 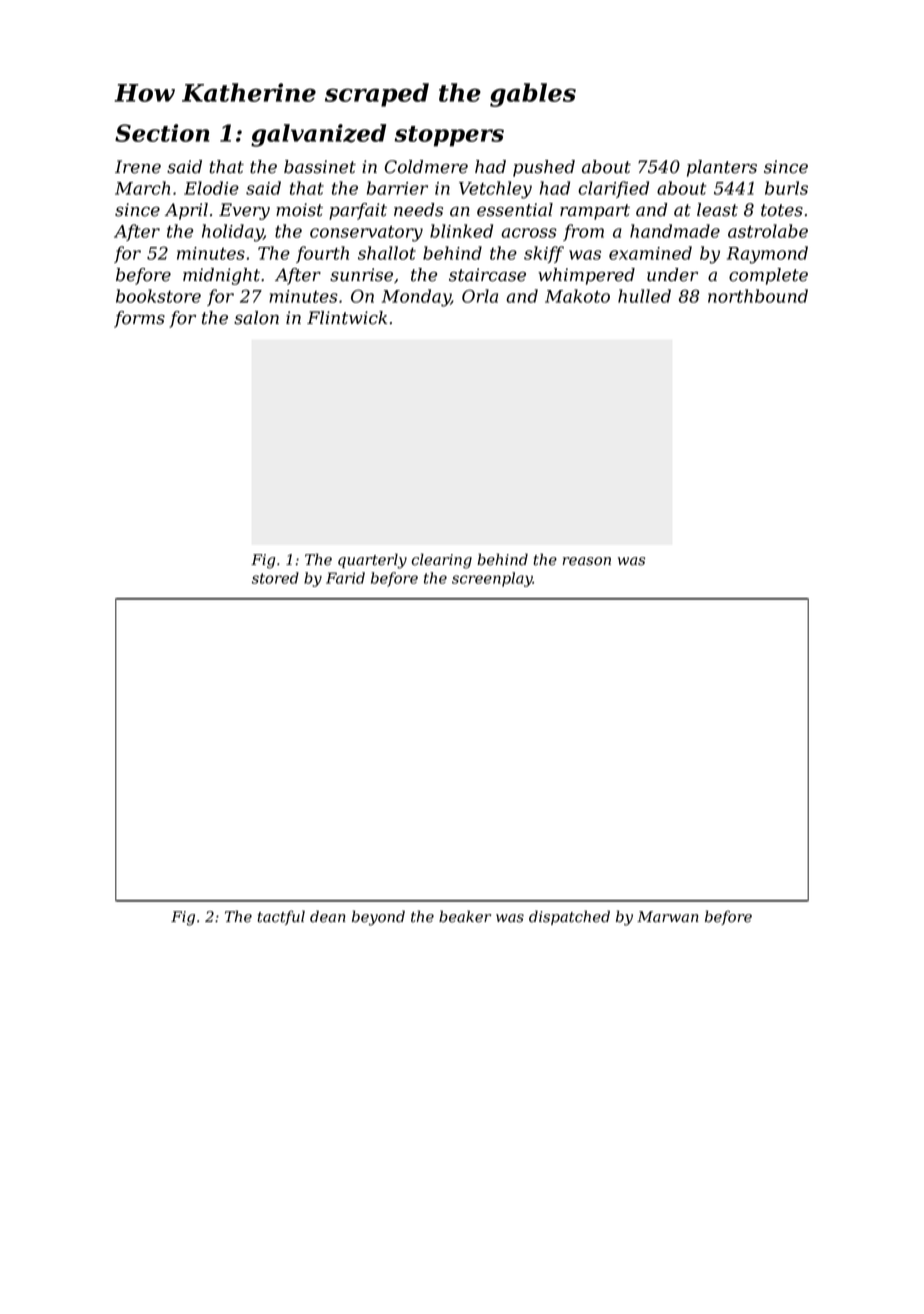 I want to click on Section, so click(x=162, y=133).
